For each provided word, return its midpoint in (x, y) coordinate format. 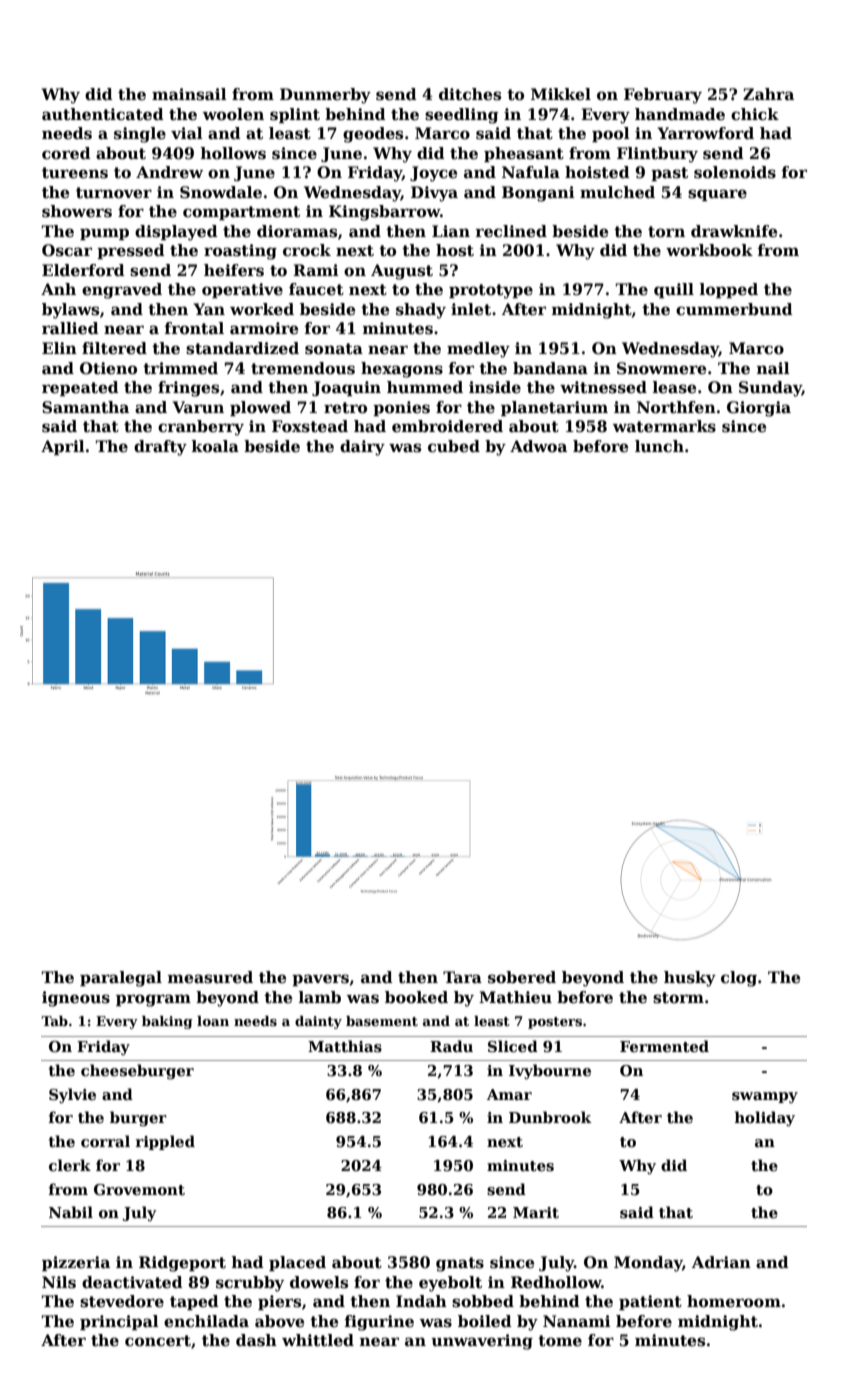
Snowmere (661, 368)
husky (690, 979)
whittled (318, 1340)
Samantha (85, 407)
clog (739, 979)
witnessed (603, 387)
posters (555, 1023)
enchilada (206, 1321)
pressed (131, 251)
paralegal (121, 979)
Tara (462, 977)
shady (421, 311)
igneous (76, 999)
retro (345, 408)
